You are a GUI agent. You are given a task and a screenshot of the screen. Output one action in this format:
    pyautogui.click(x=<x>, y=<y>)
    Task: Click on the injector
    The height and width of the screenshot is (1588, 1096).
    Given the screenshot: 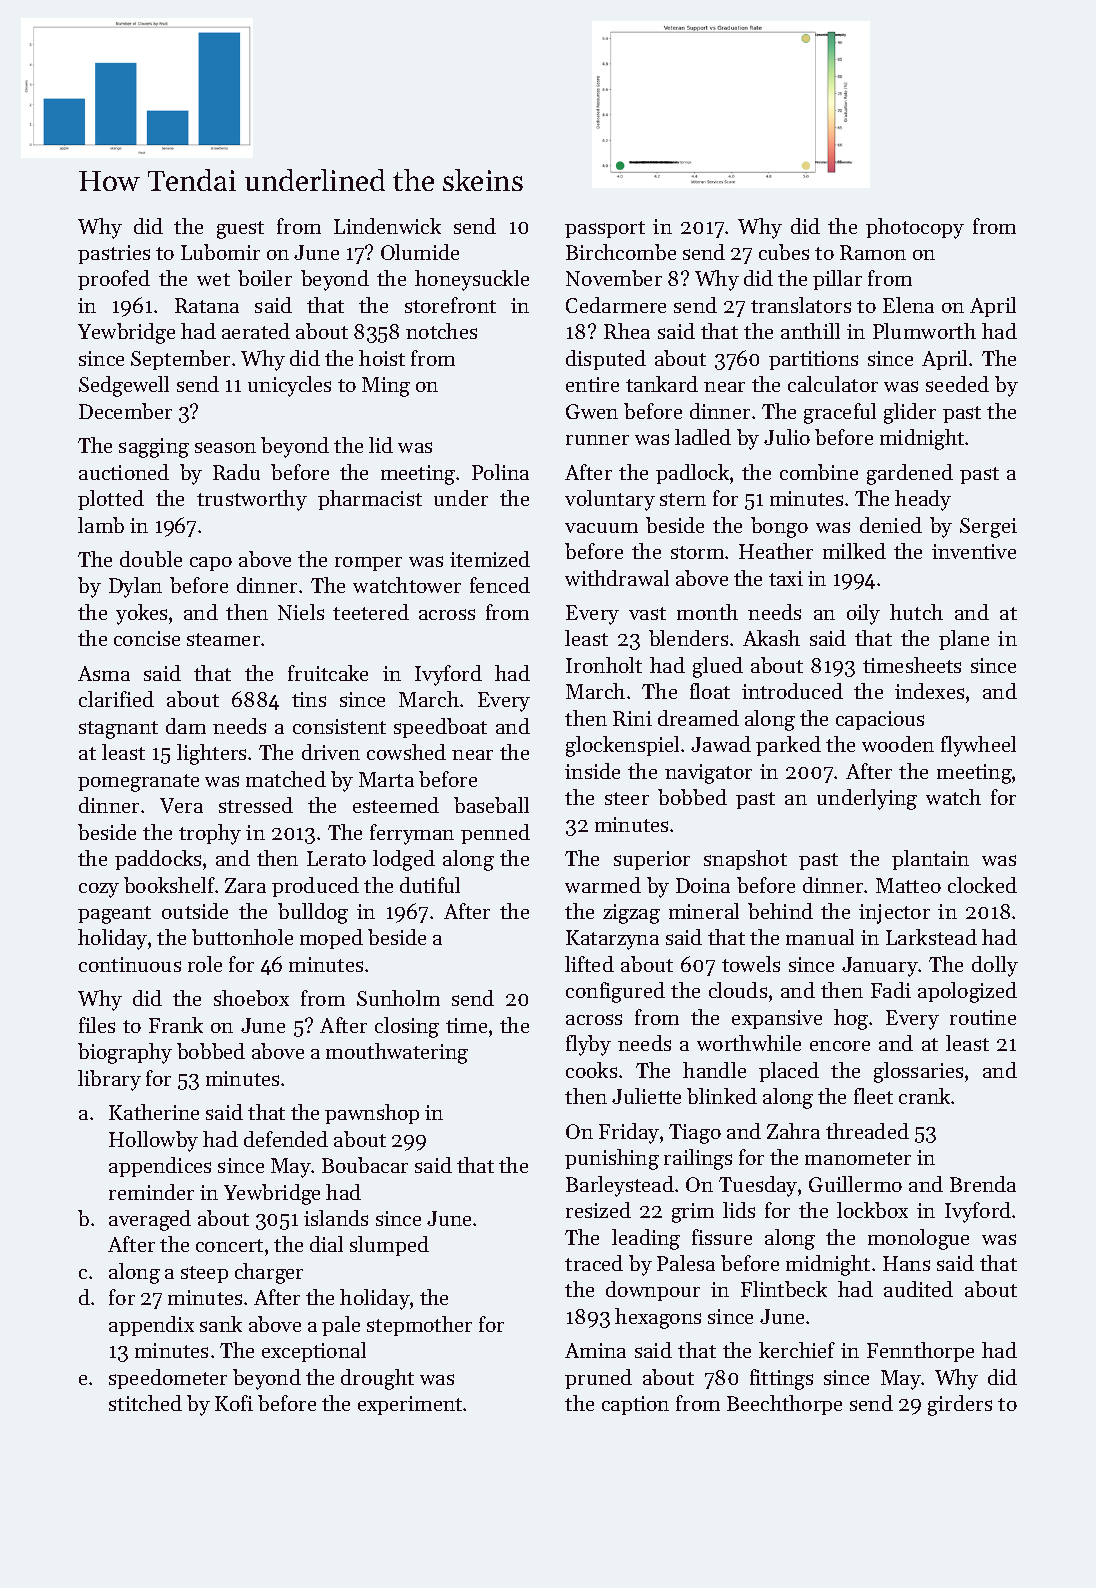 What is the action you would take?
    pyautogui.click(x=894, y=914)
